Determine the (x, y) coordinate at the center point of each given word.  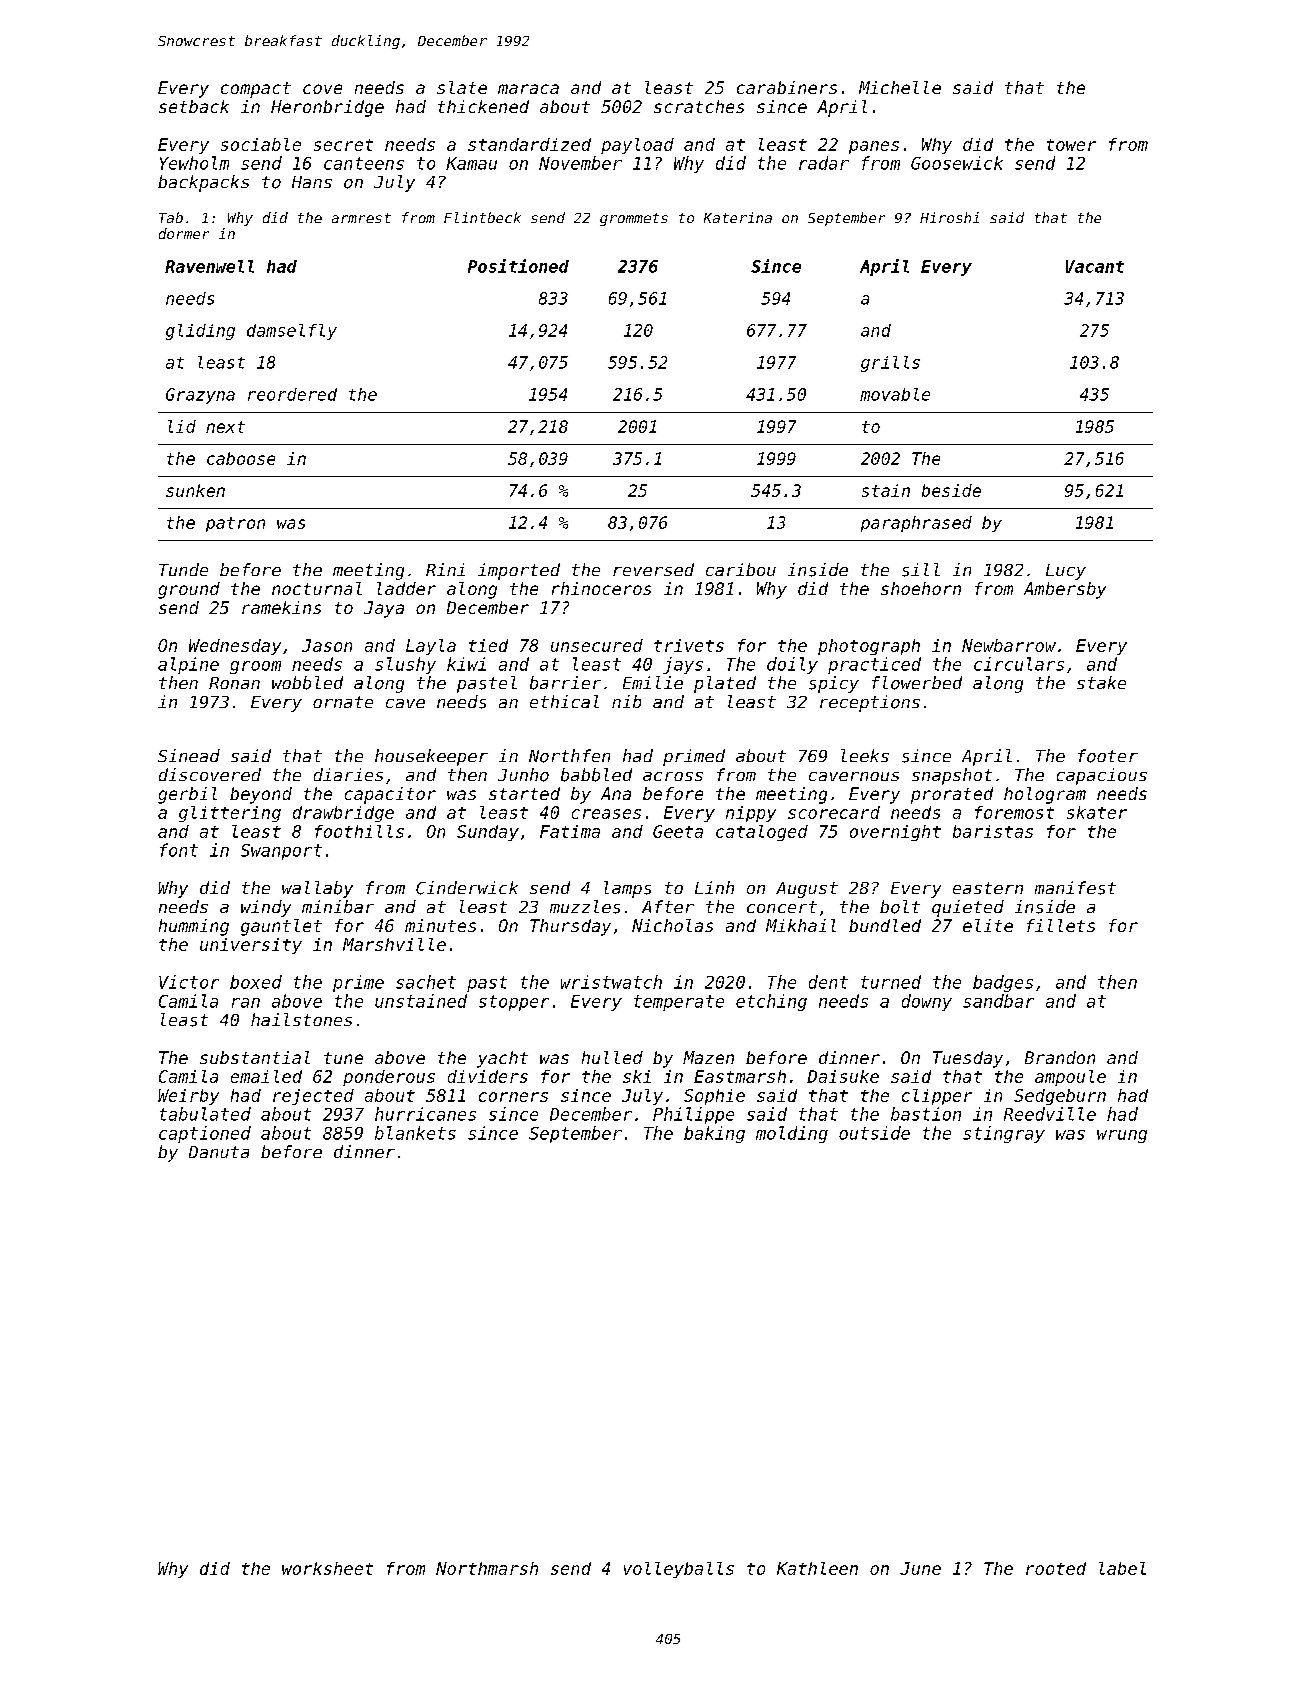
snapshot (952, 776)
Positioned (518, 266)
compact (256, 90)
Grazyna (200, 396)
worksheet (327, 1568)
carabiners (787, 87)
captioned (205, 1134)
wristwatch (611, 982)
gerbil (187, 795)
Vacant (1095, 266)
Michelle (900, 87)
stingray (1004, 1134)
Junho (523, 775)
